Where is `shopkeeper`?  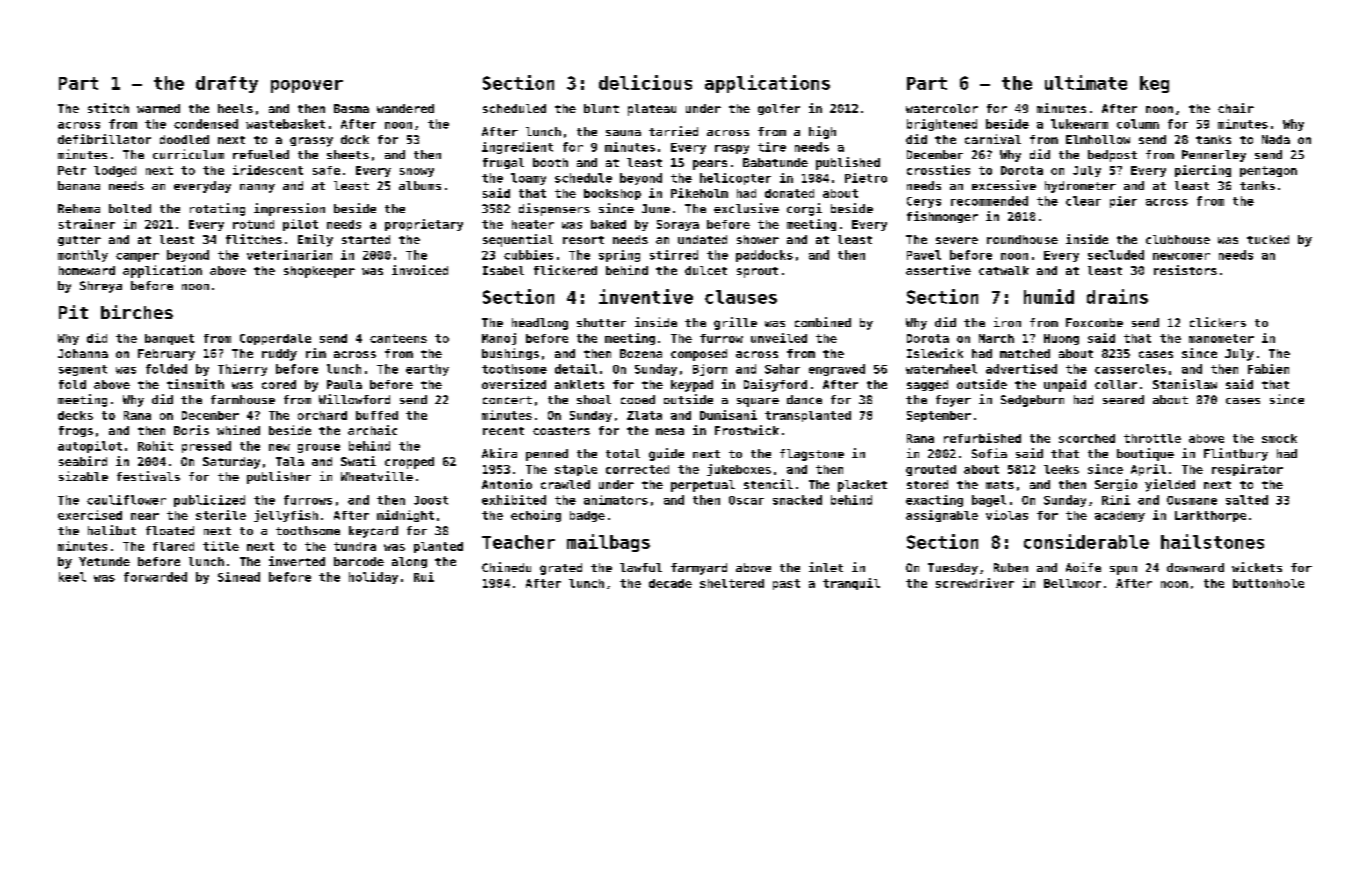
shopkeeper is located at coordinates (319, 272).
